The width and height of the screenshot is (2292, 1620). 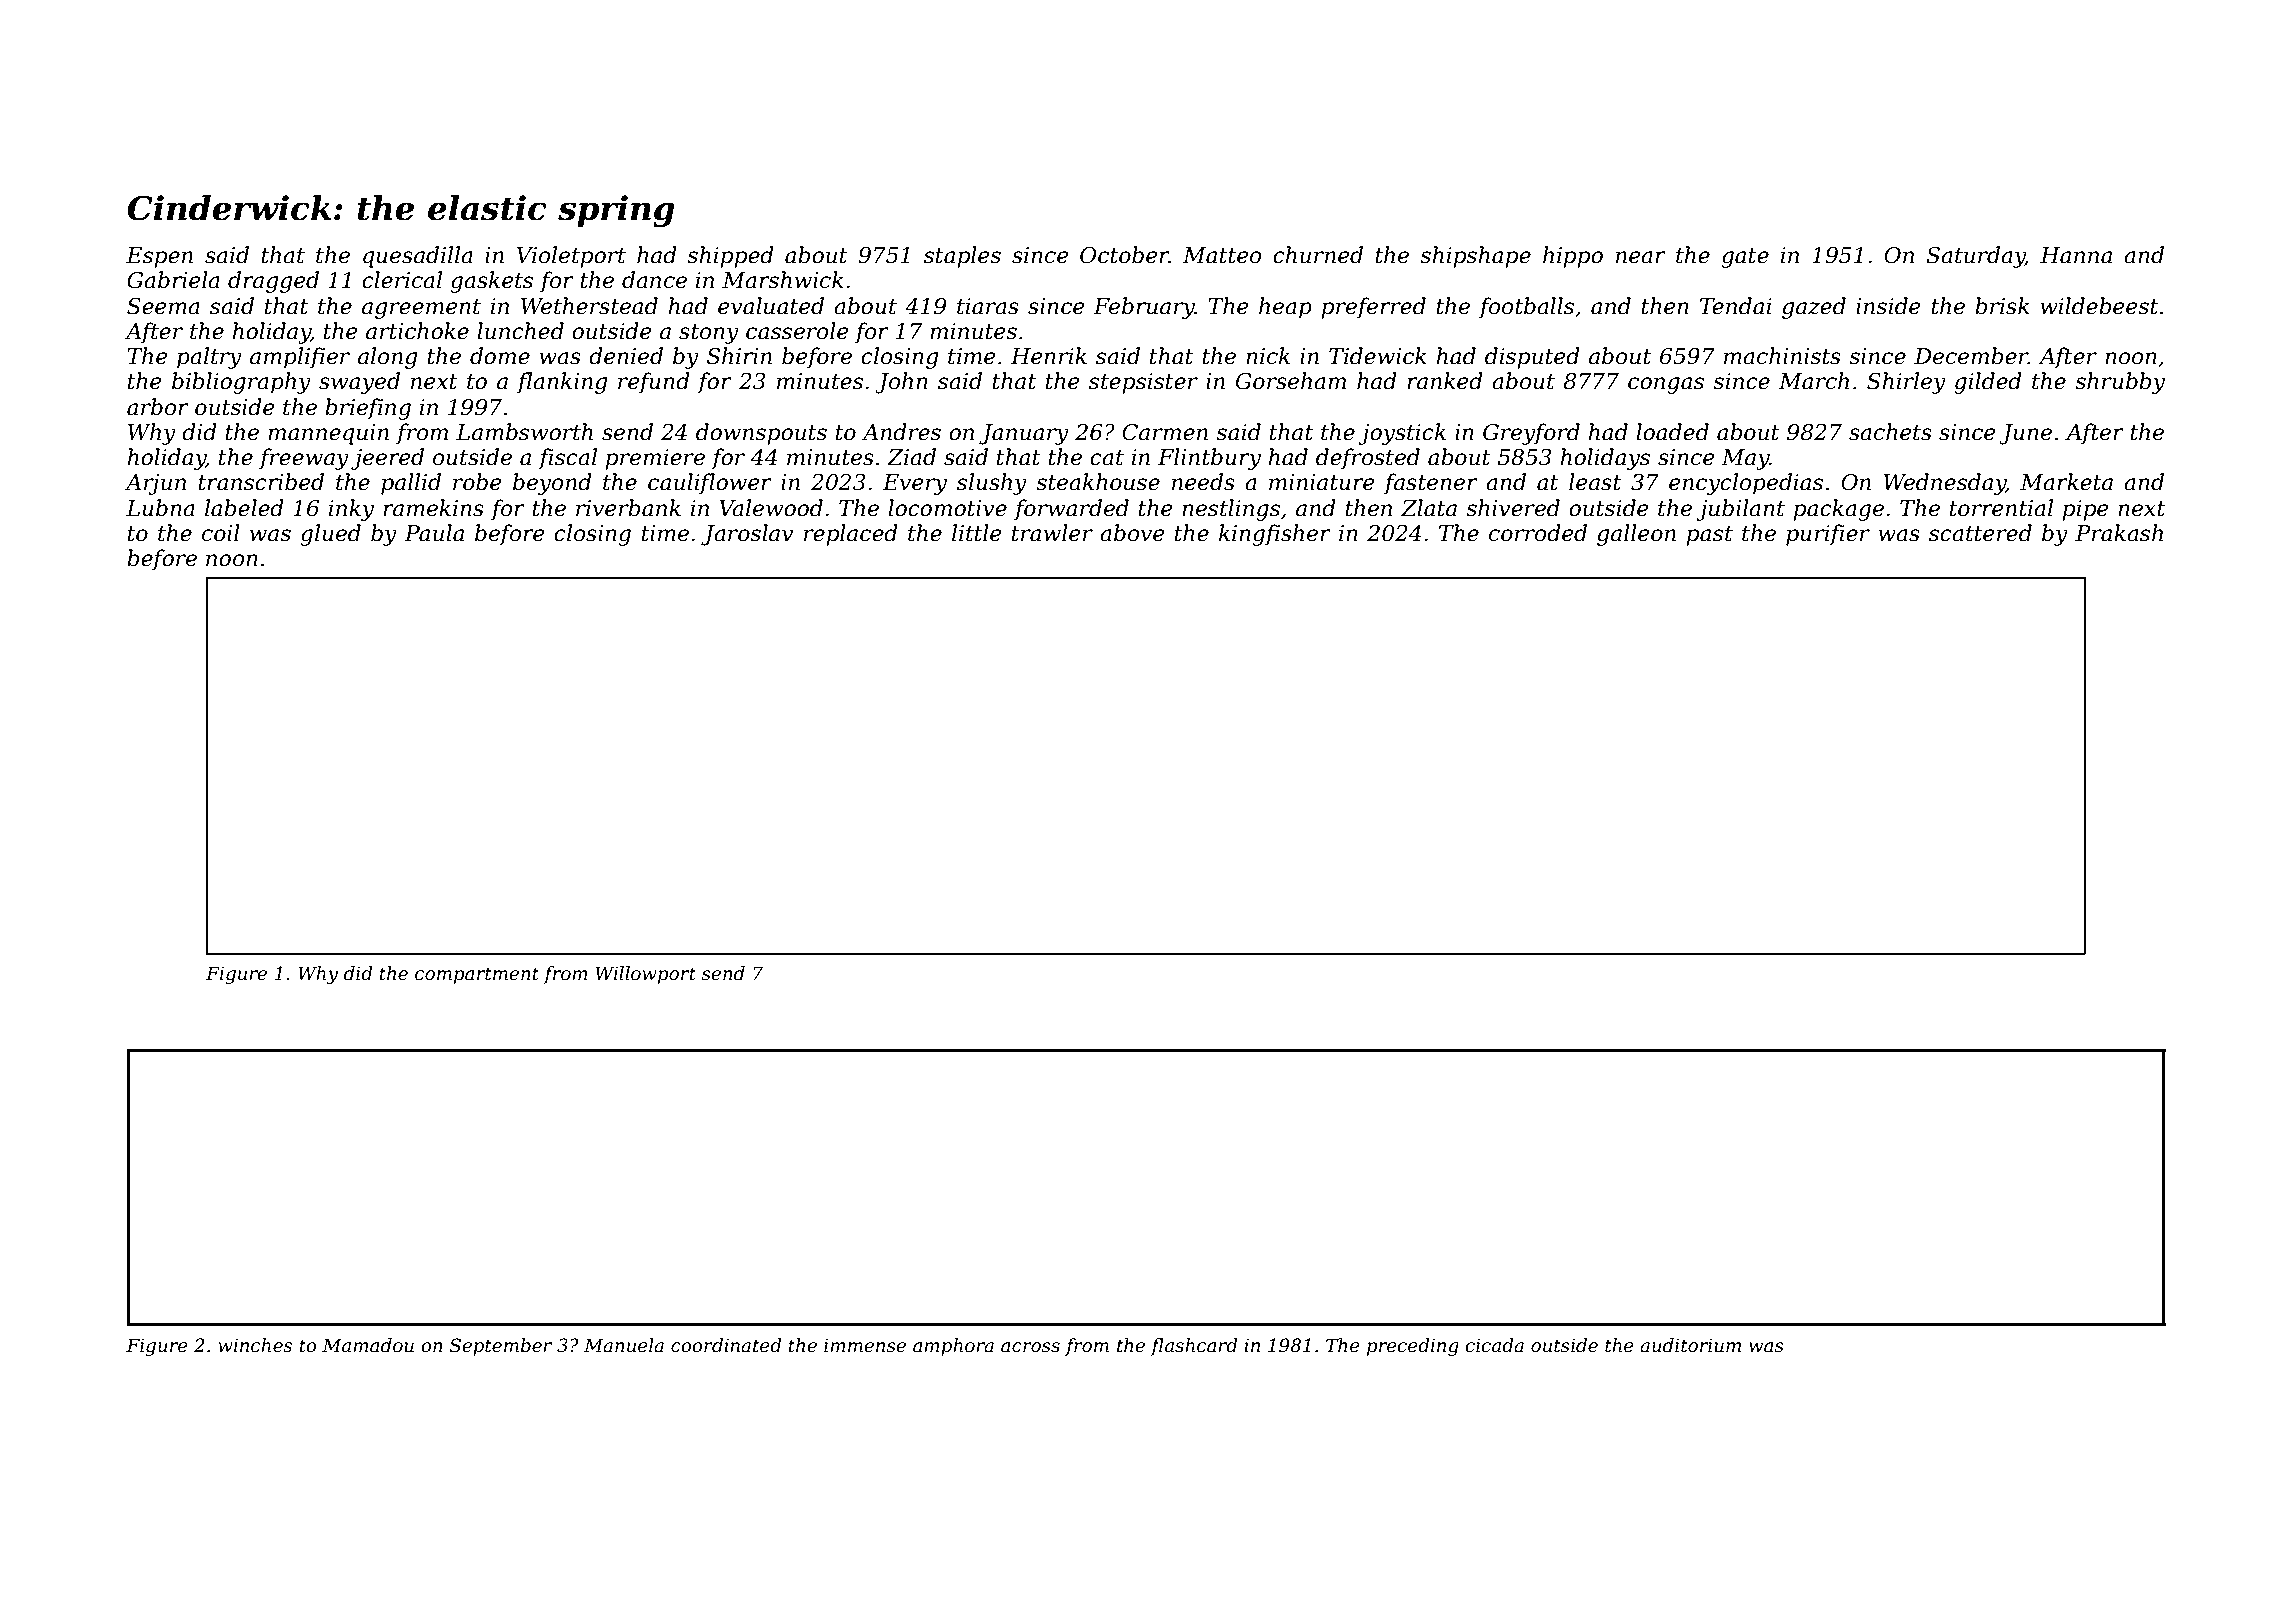 What do you see at coordinates (1132, 533) in the screenshot?
I see `above` at bounding box center [1132, 533].
